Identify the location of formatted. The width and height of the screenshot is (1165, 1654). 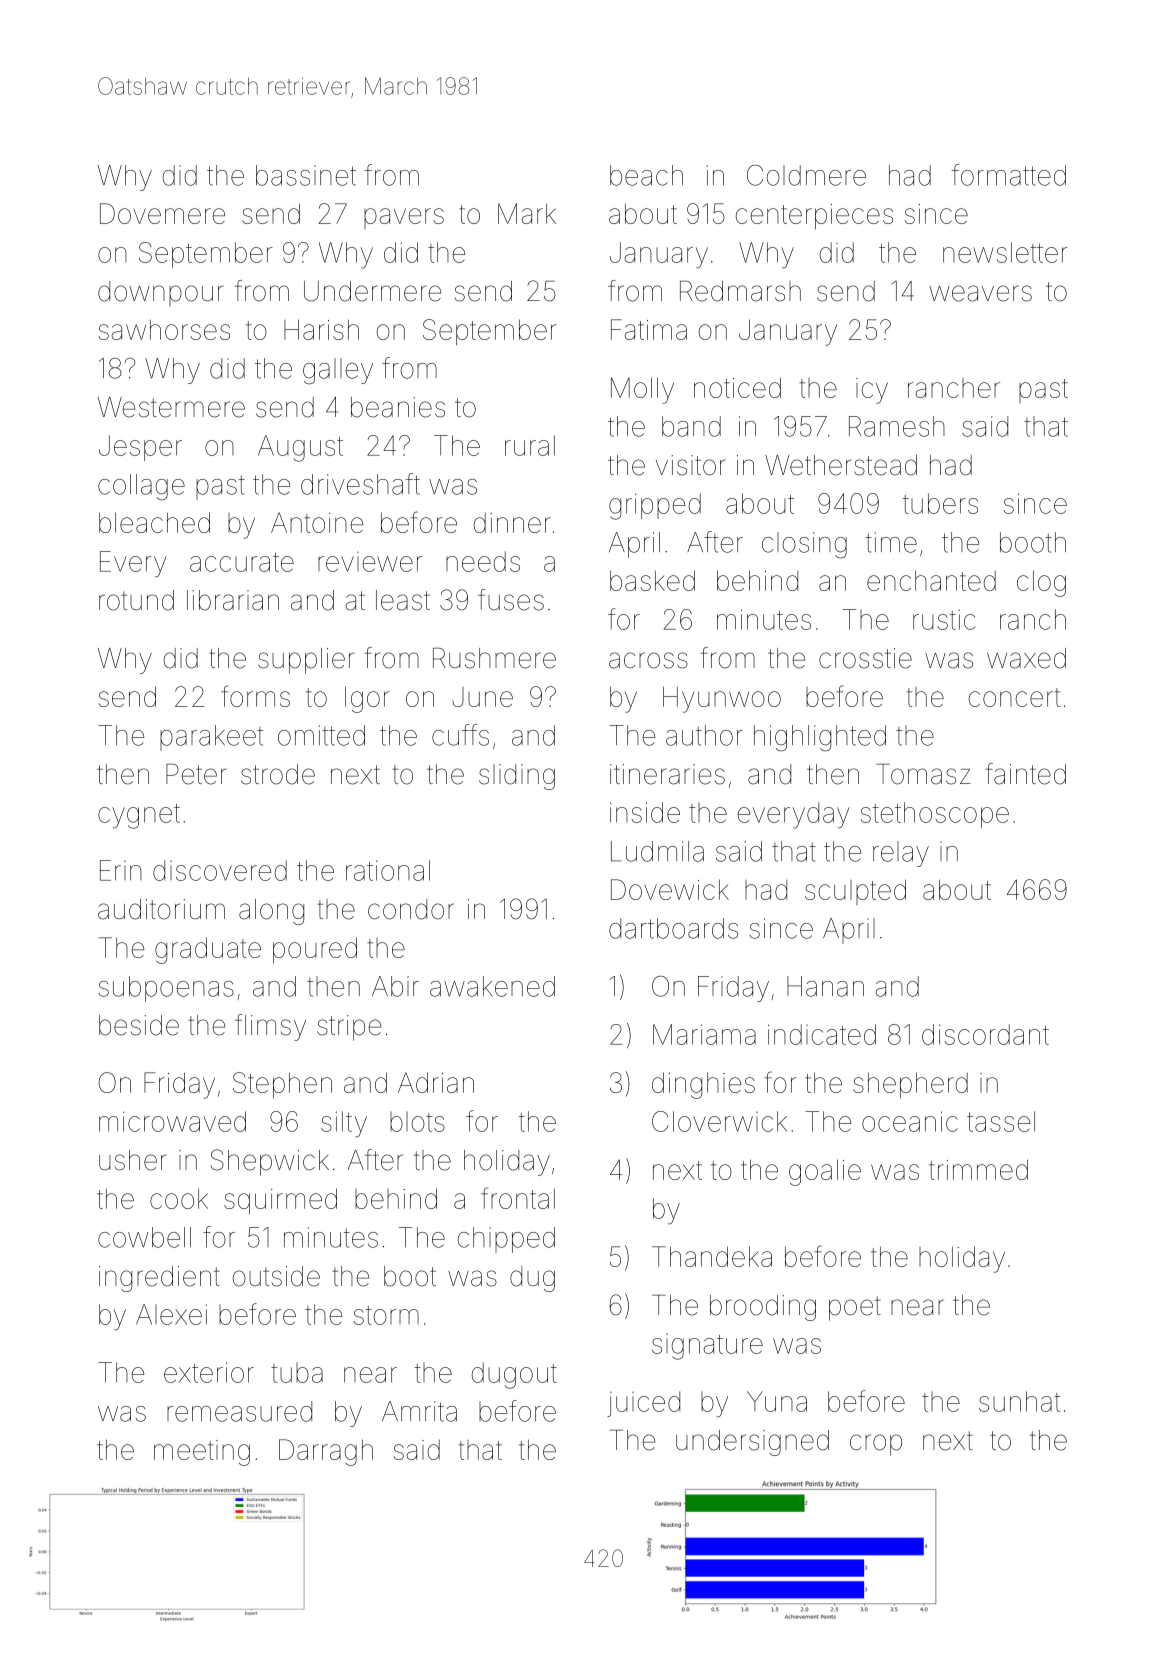
(1009, 175).
